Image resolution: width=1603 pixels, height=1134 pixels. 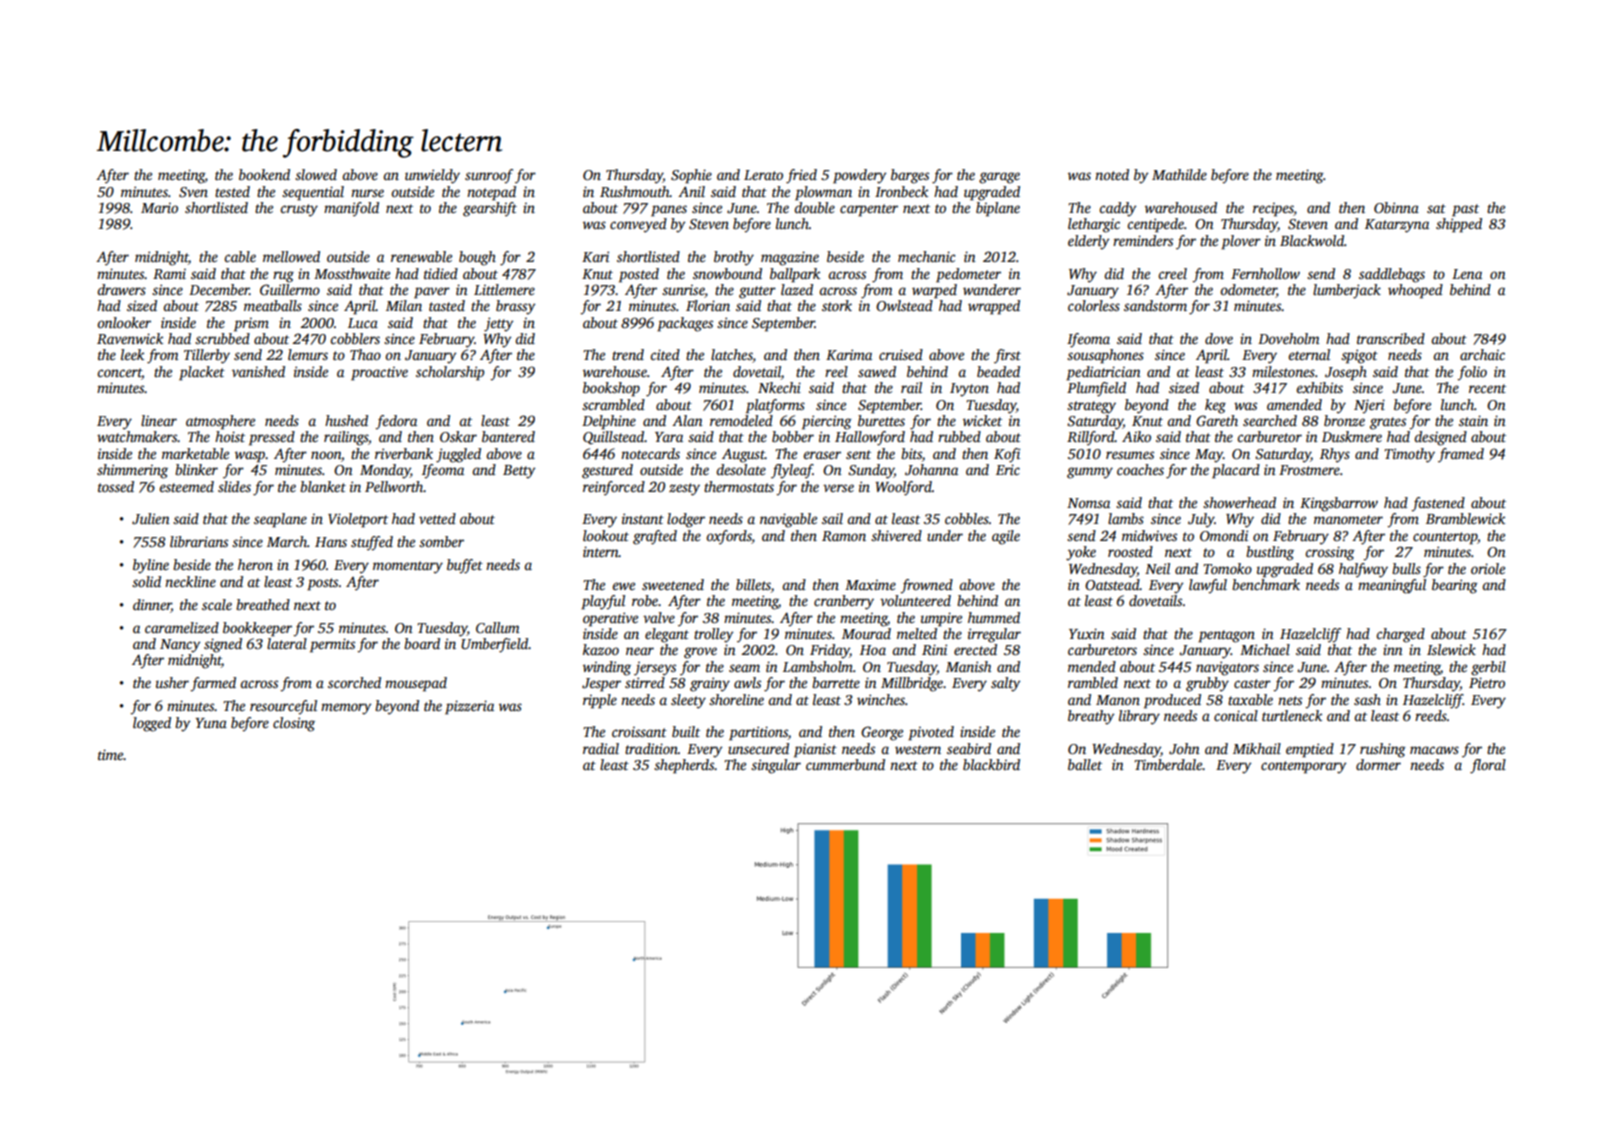 I want to click on transcribed, so click(x=1391, y=338).
